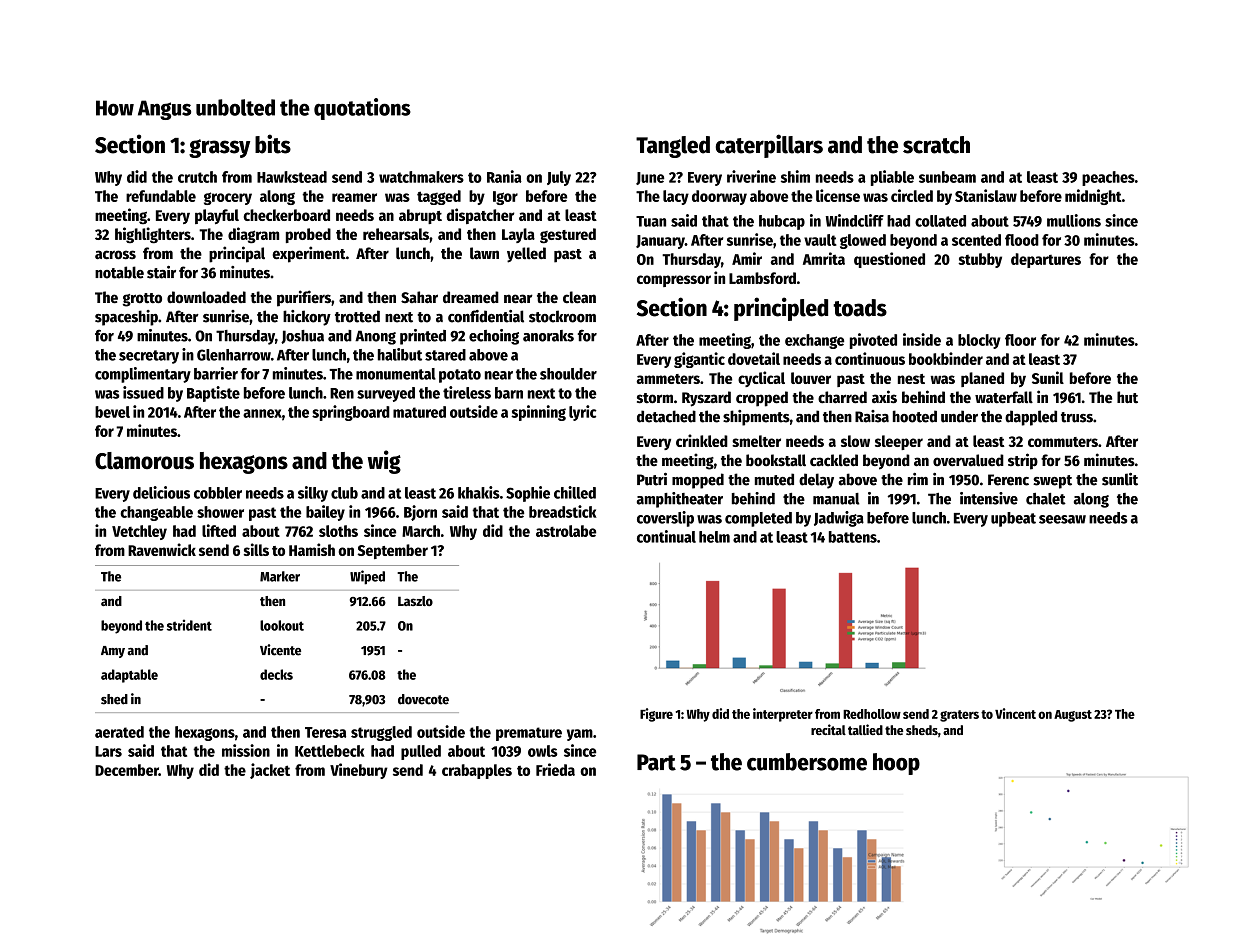 The image size is (1233, 952). I want to click on strident, so click(189, 625).
